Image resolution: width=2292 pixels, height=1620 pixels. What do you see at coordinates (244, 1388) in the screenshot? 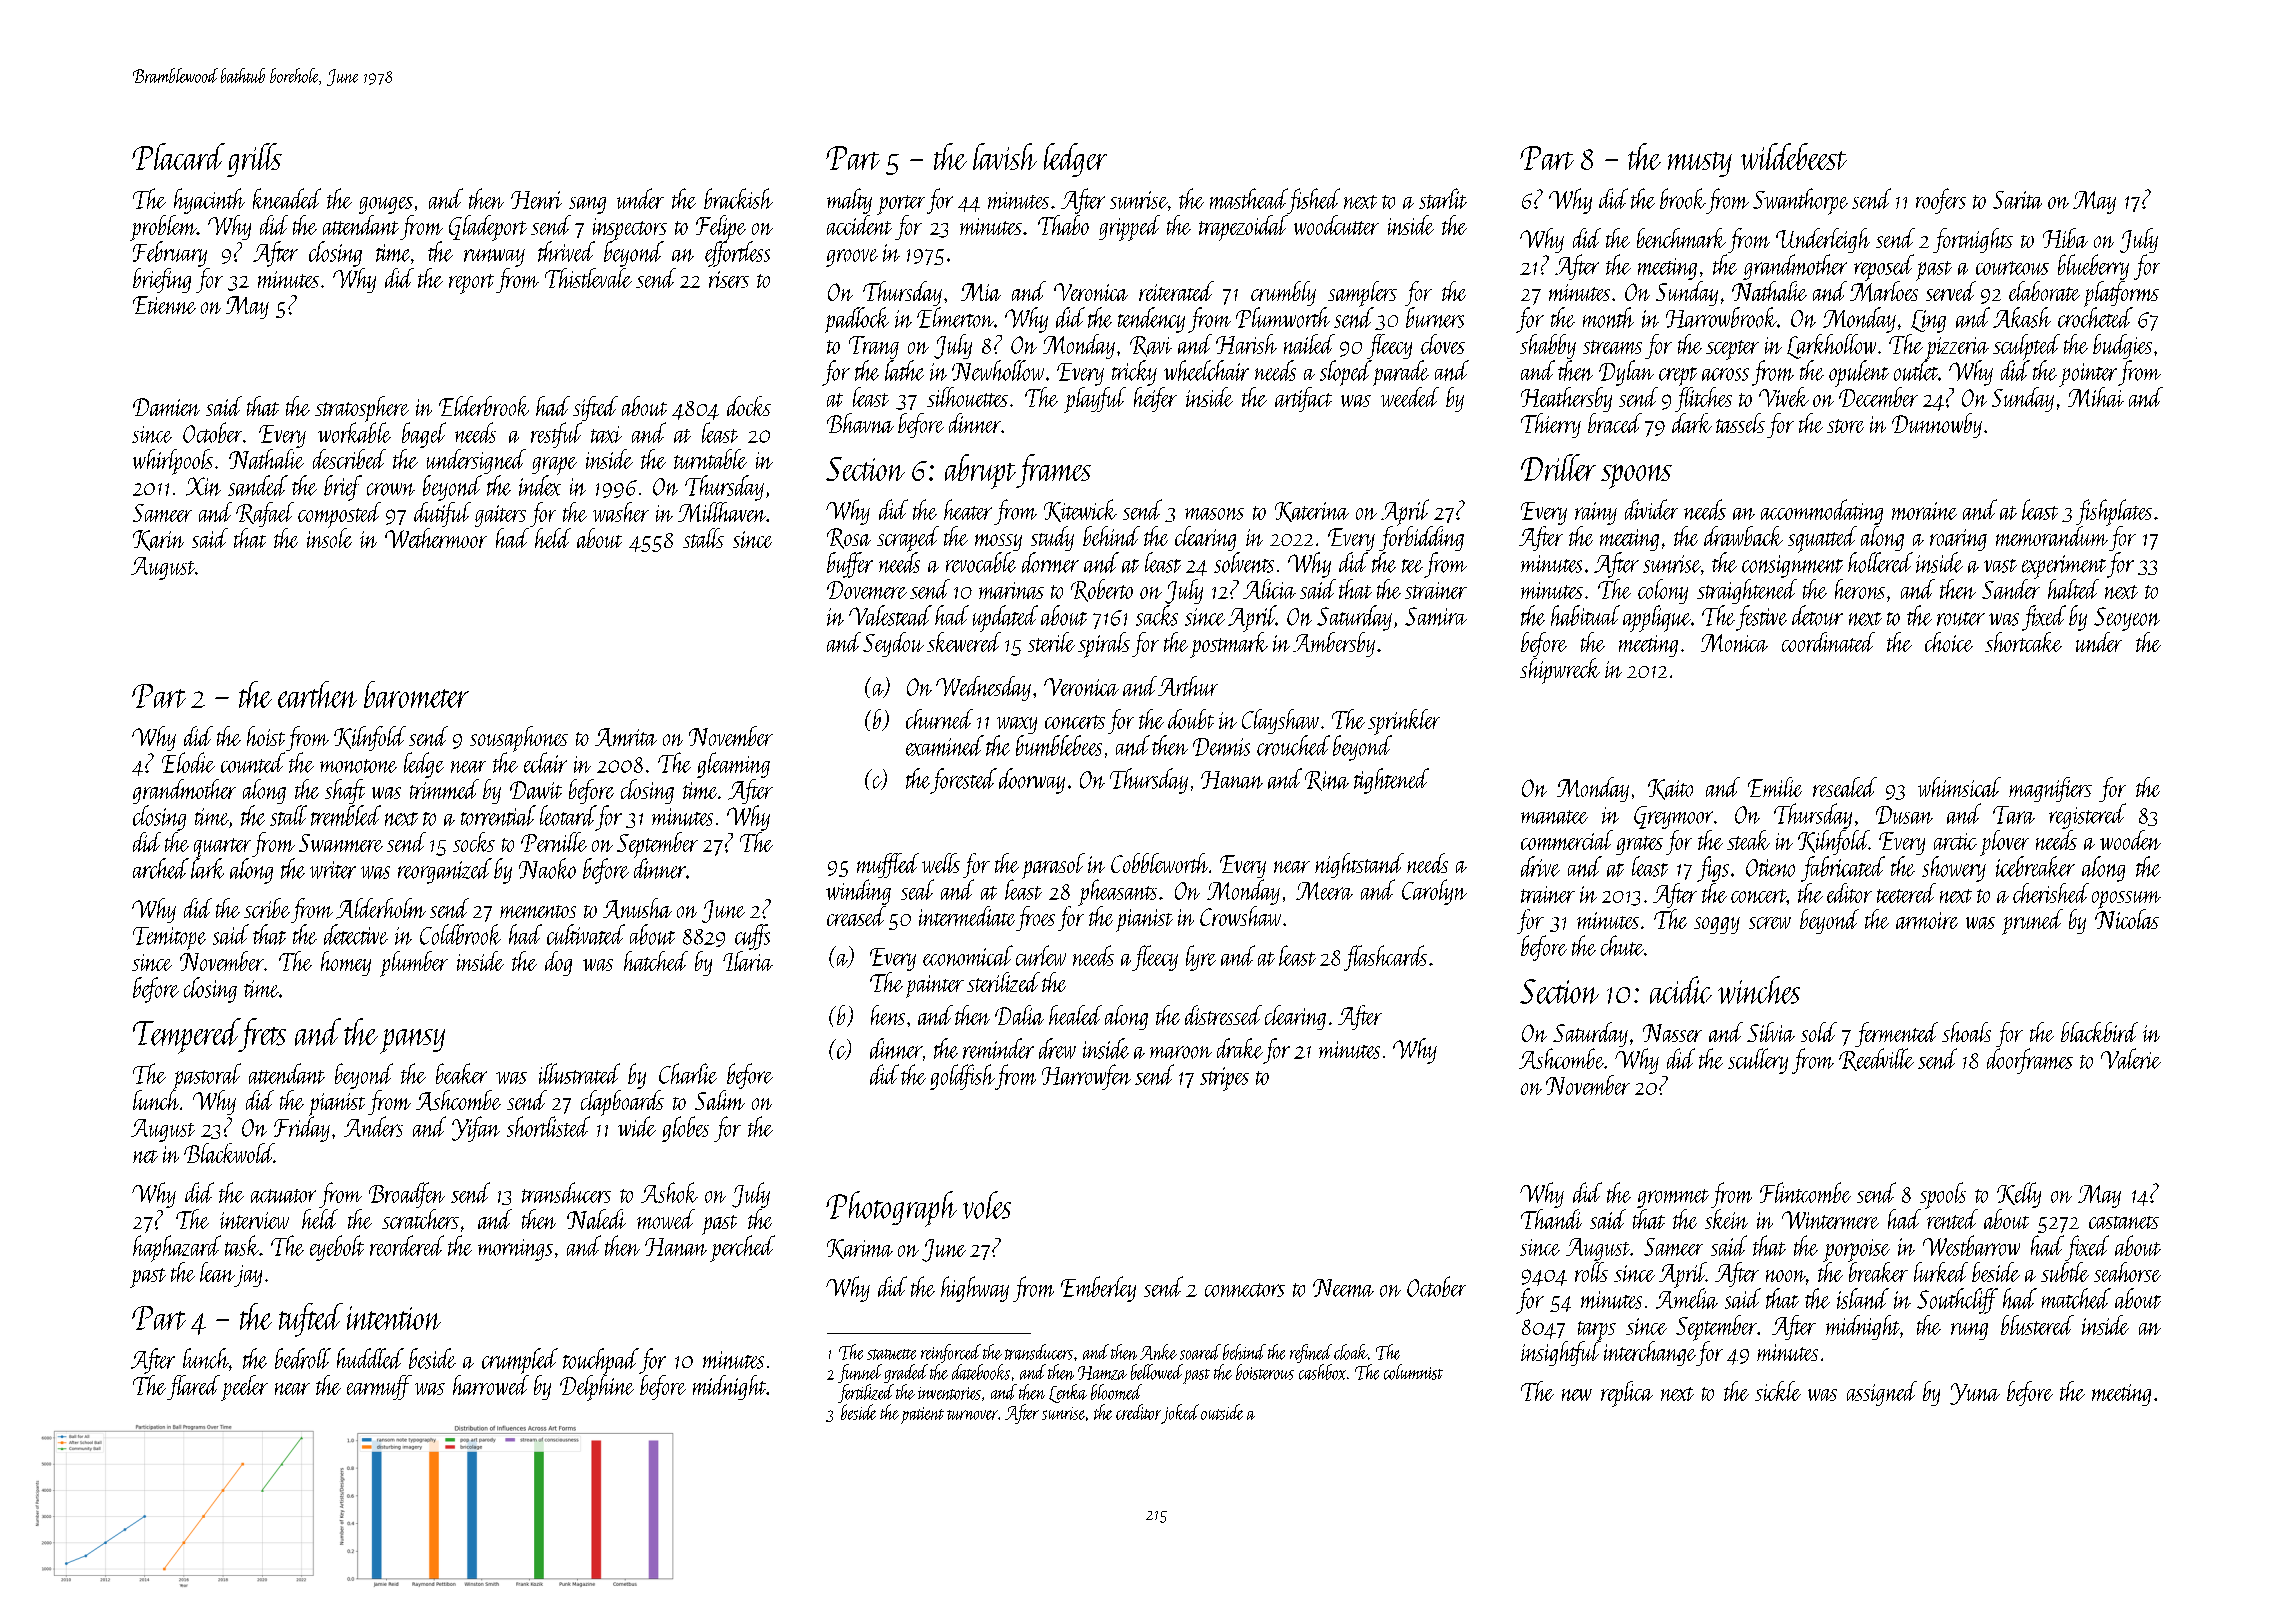
I see `peeler` at bounding box center [244, 1388].
